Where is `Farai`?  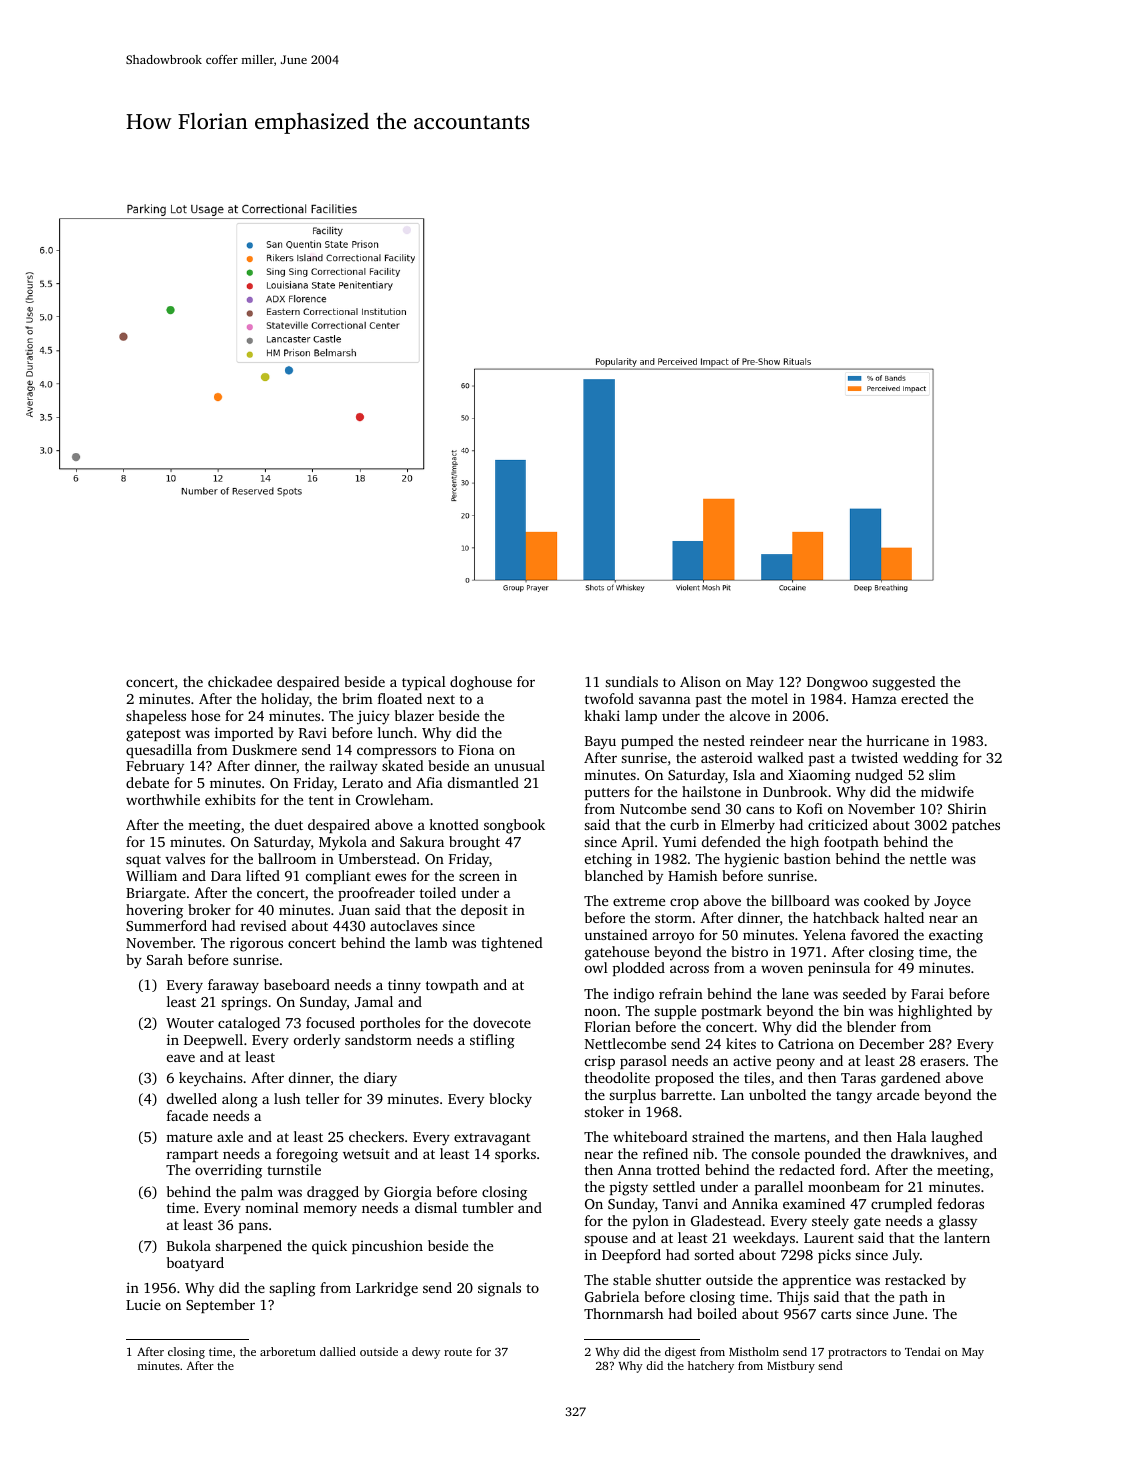 Farai is located at coordinates (927, 993).
